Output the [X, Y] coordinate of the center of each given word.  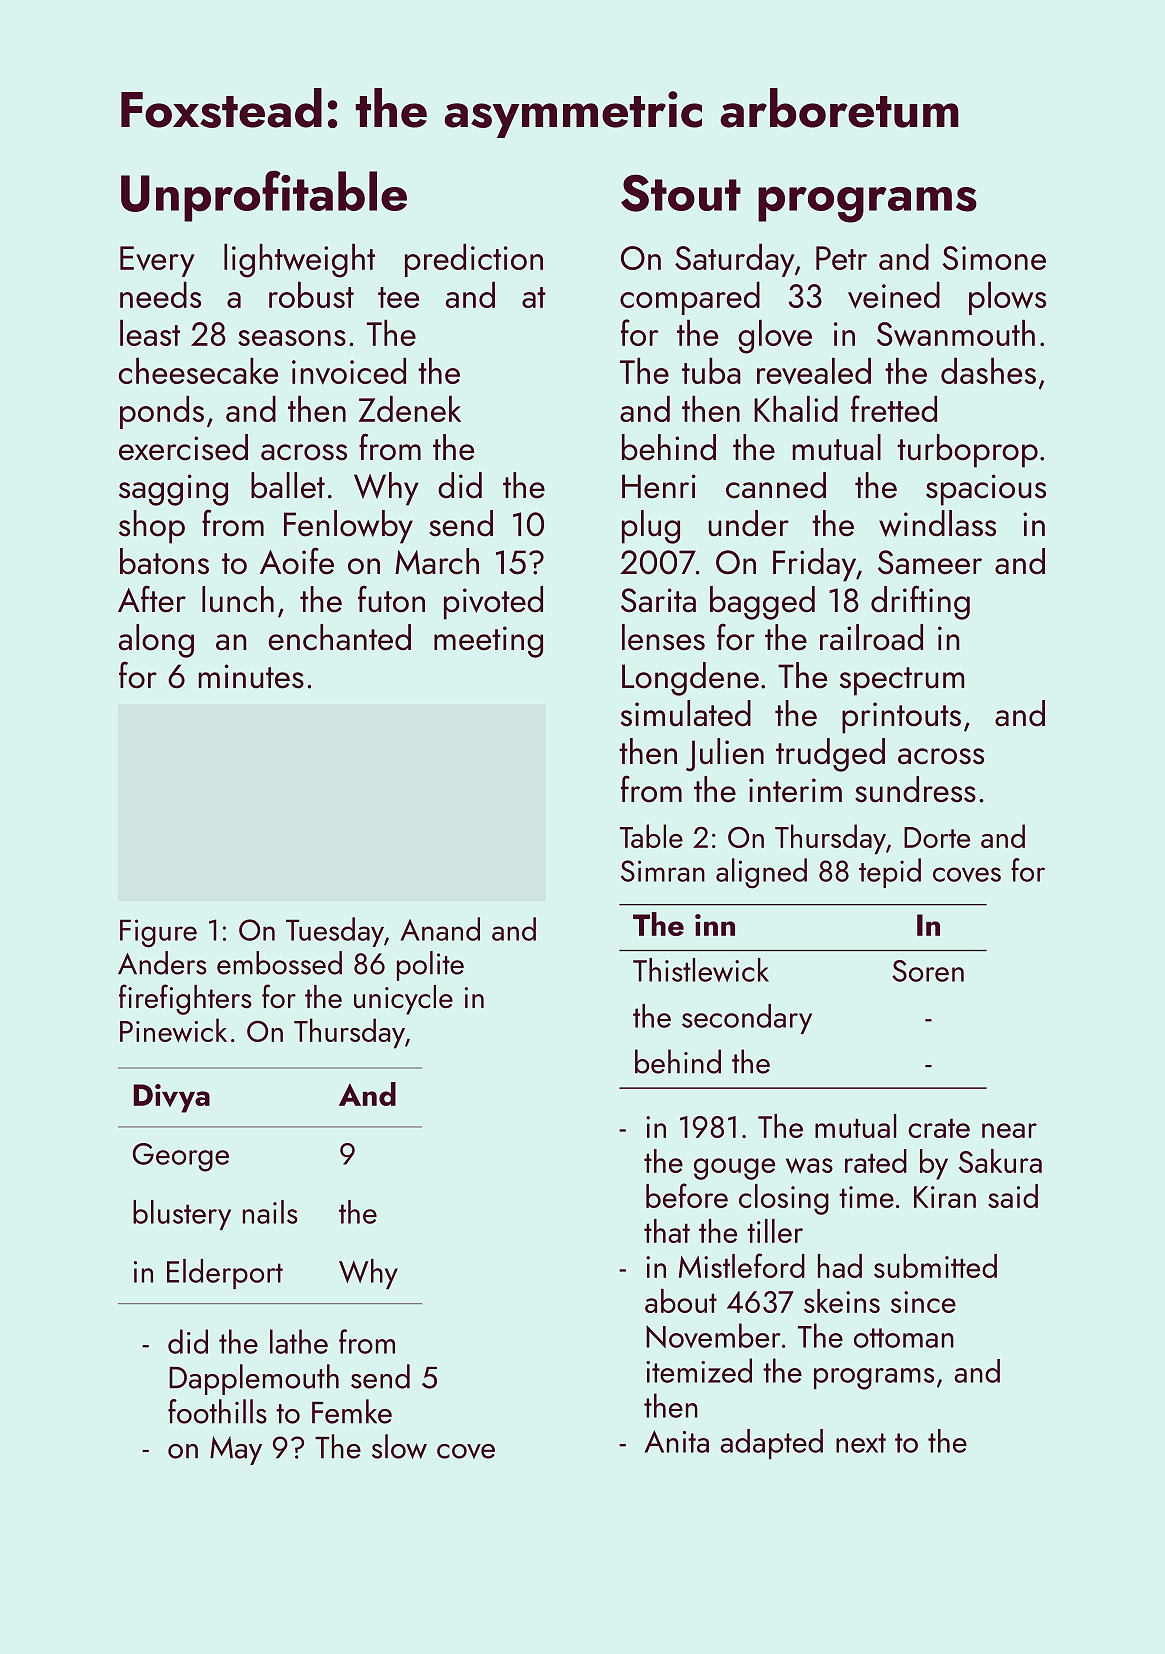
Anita [677, 1441]
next [861, 1443]
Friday [814, 565]
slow [399, 1446]
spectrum [902, 681]
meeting [488, 642]
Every [157, 261]
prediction [474, 260]
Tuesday [335, 932]
